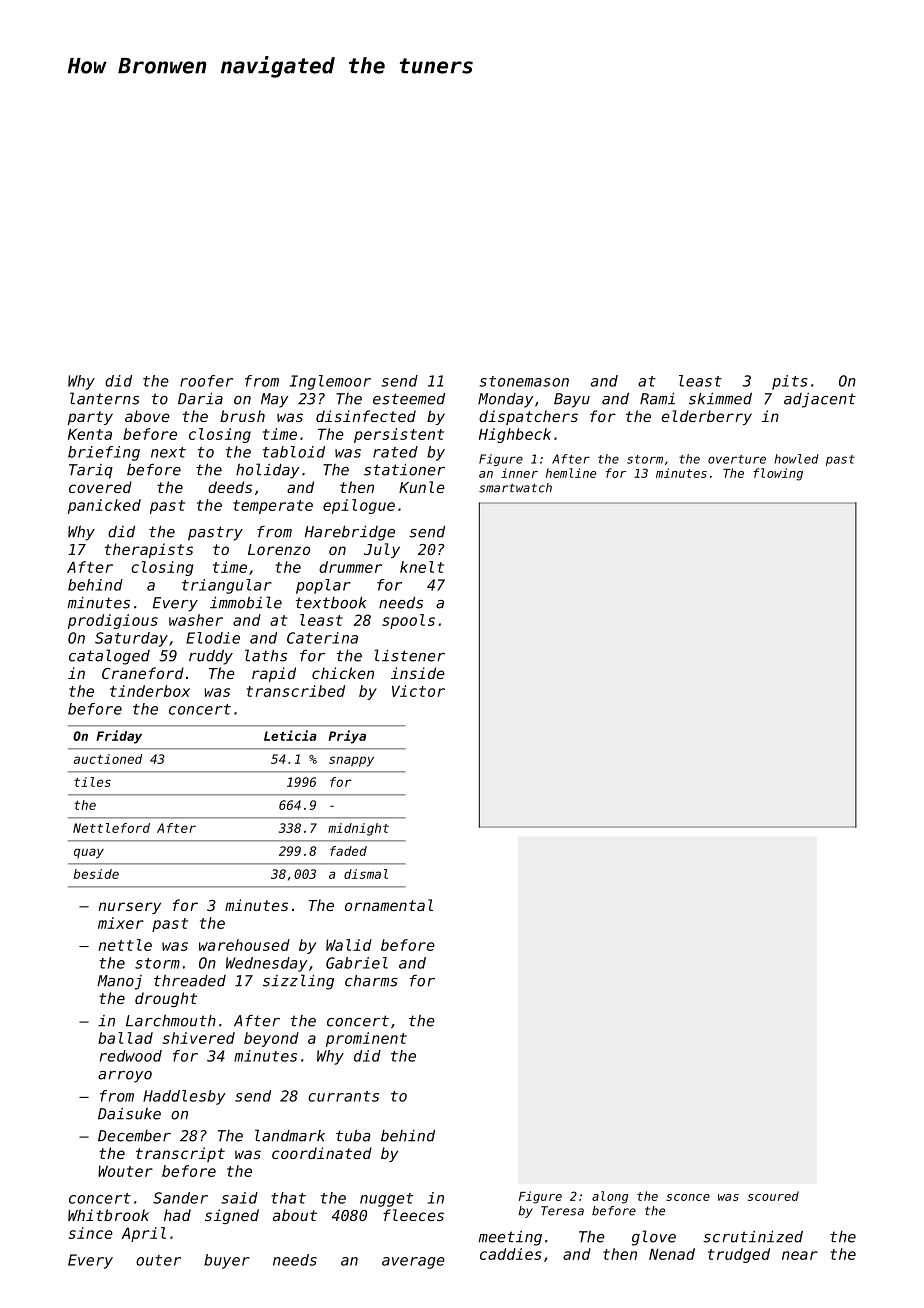 The image size is (924, 1308). What do you see at coordinates (408, 621) in the screenshot?
I see `spools` at bounding box center [408, 621].
